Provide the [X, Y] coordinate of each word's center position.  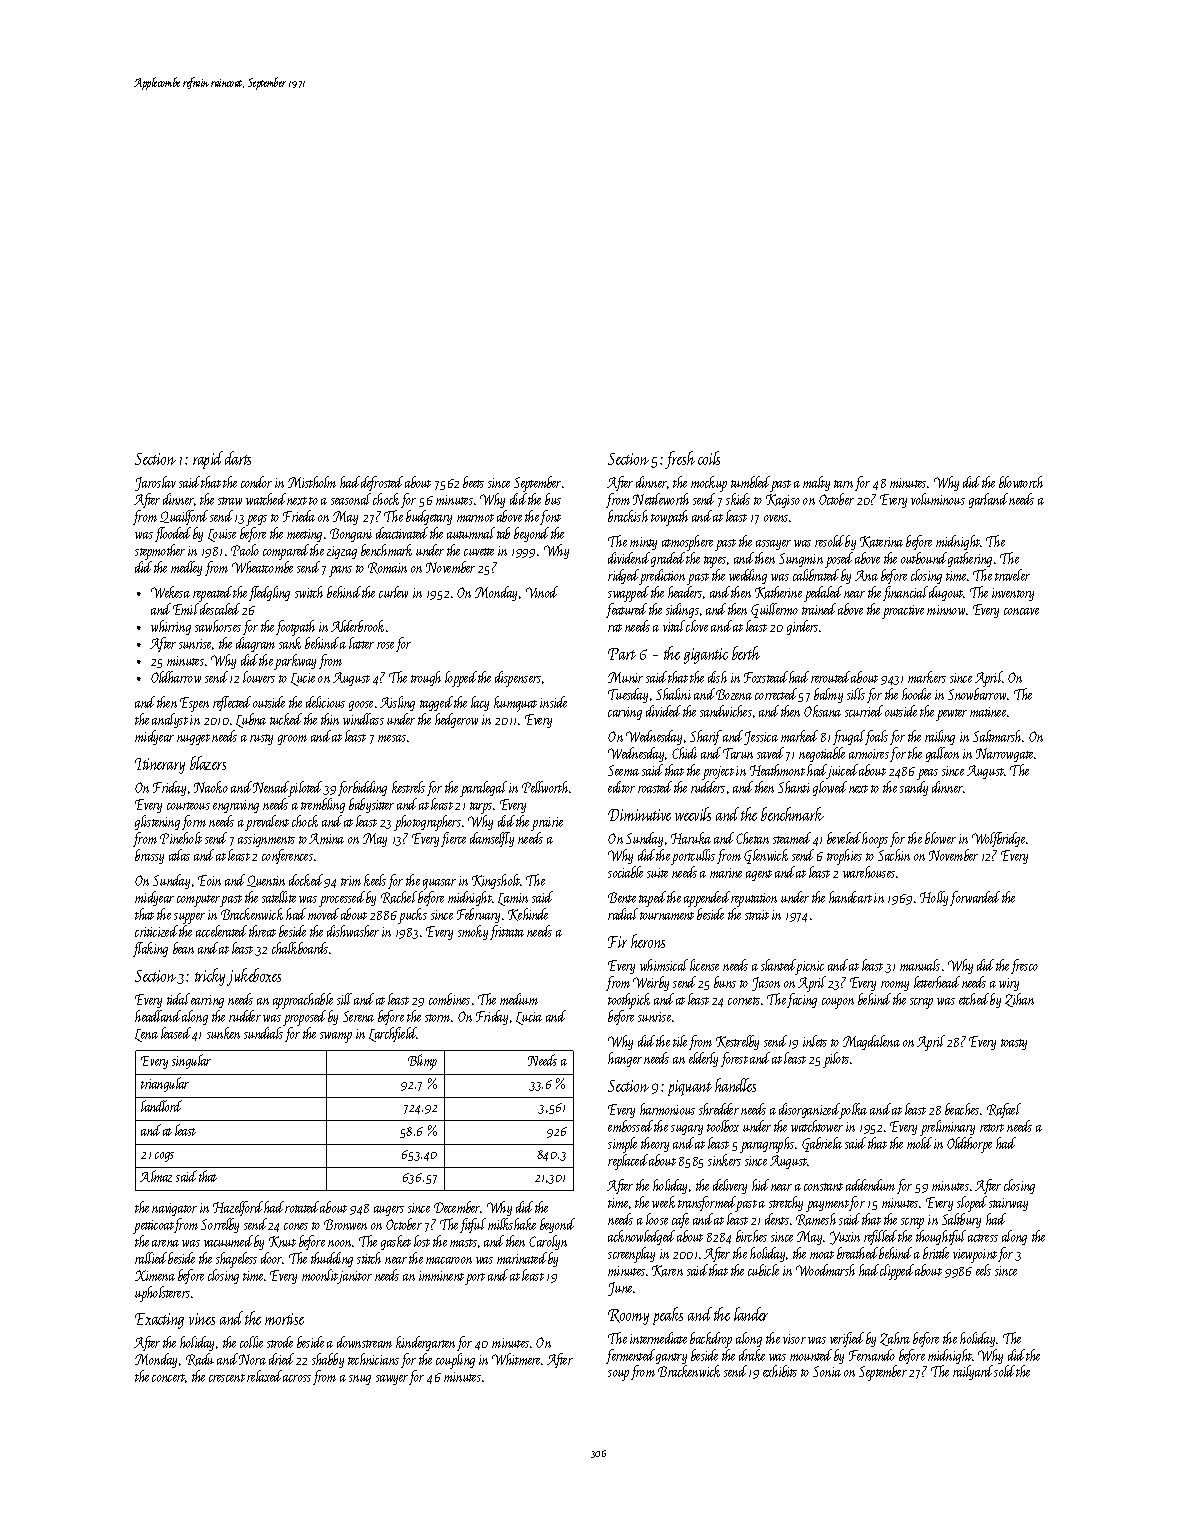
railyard [973, 1372]
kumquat [515, 704]
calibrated [816, 575]
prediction [664, 577]
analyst [170, 720]
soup [618, 1375]
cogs [164, 1157]
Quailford [184, 517]
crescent [227, 1378]
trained [819, 609]
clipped [897, 1272]
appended [707, 899]
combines [449, 999]
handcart [850, 897]
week [663, 1202]
